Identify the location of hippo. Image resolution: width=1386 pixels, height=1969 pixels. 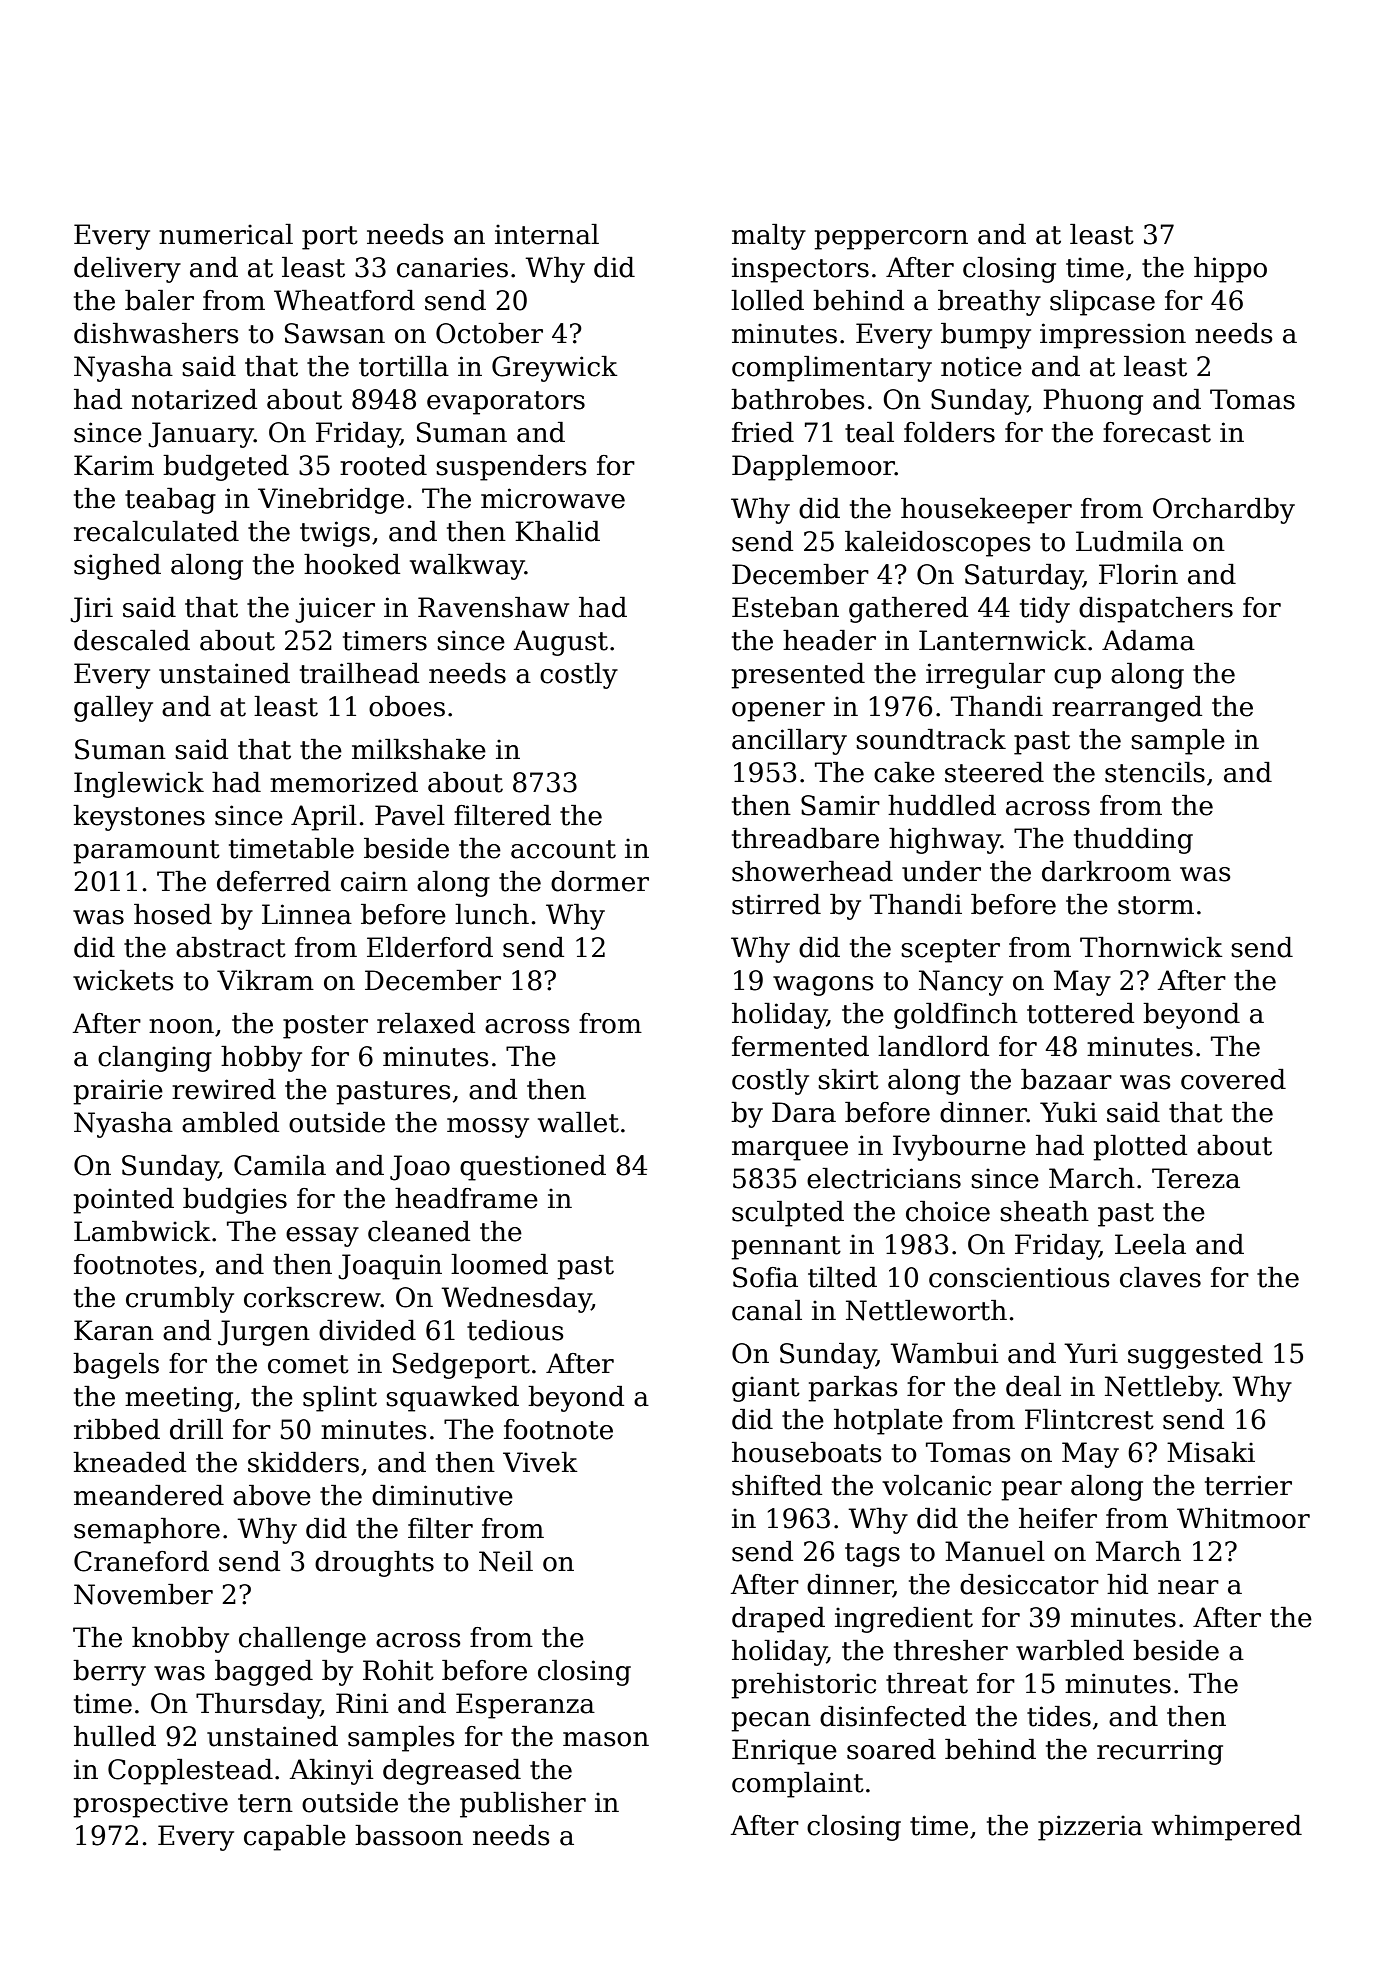
(1230, 270).
